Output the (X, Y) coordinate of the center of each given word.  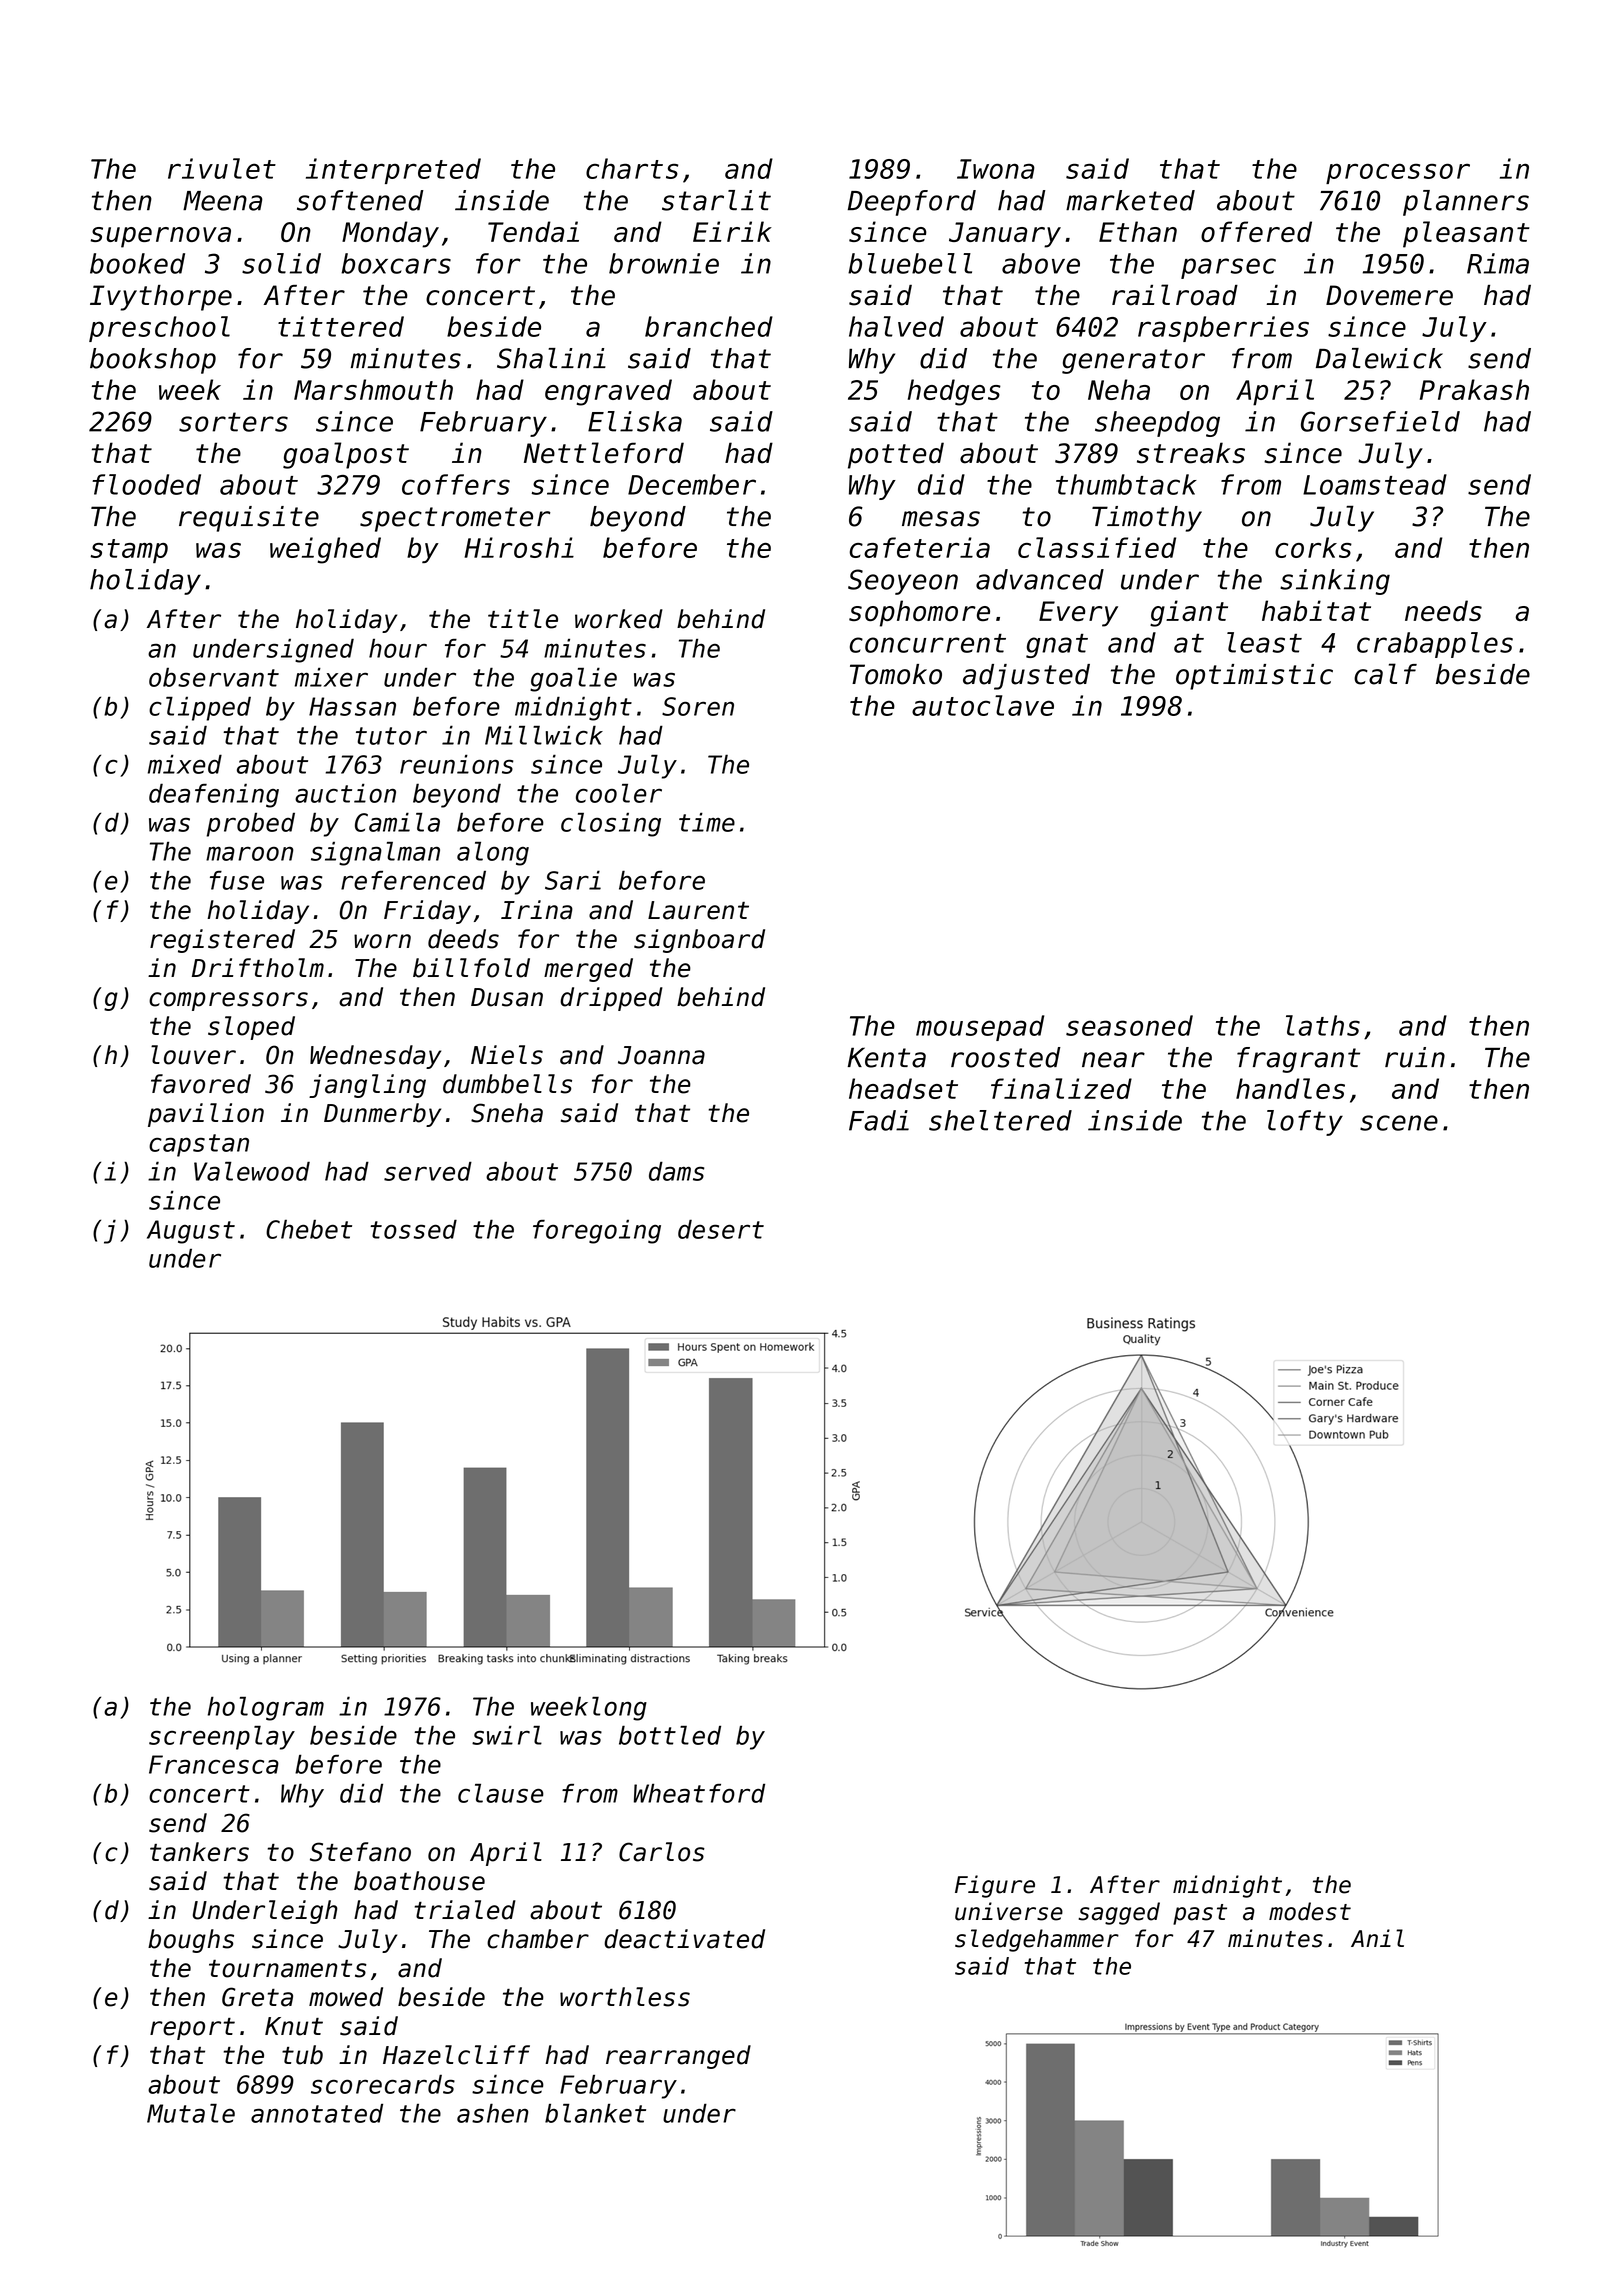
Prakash (1474, 389)
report (192, 2029)
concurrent (928, 643)
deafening (214, 795)
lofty (1305, 1123)
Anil (1377, 1938)
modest (1310, 1911)
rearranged (678, 2057)
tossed (413, 1229)
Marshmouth (373, 389)
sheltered (1000, 1120)
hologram (266, 1708)
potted (896, 455)
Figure (995, 1886)
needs (1443, 611)
